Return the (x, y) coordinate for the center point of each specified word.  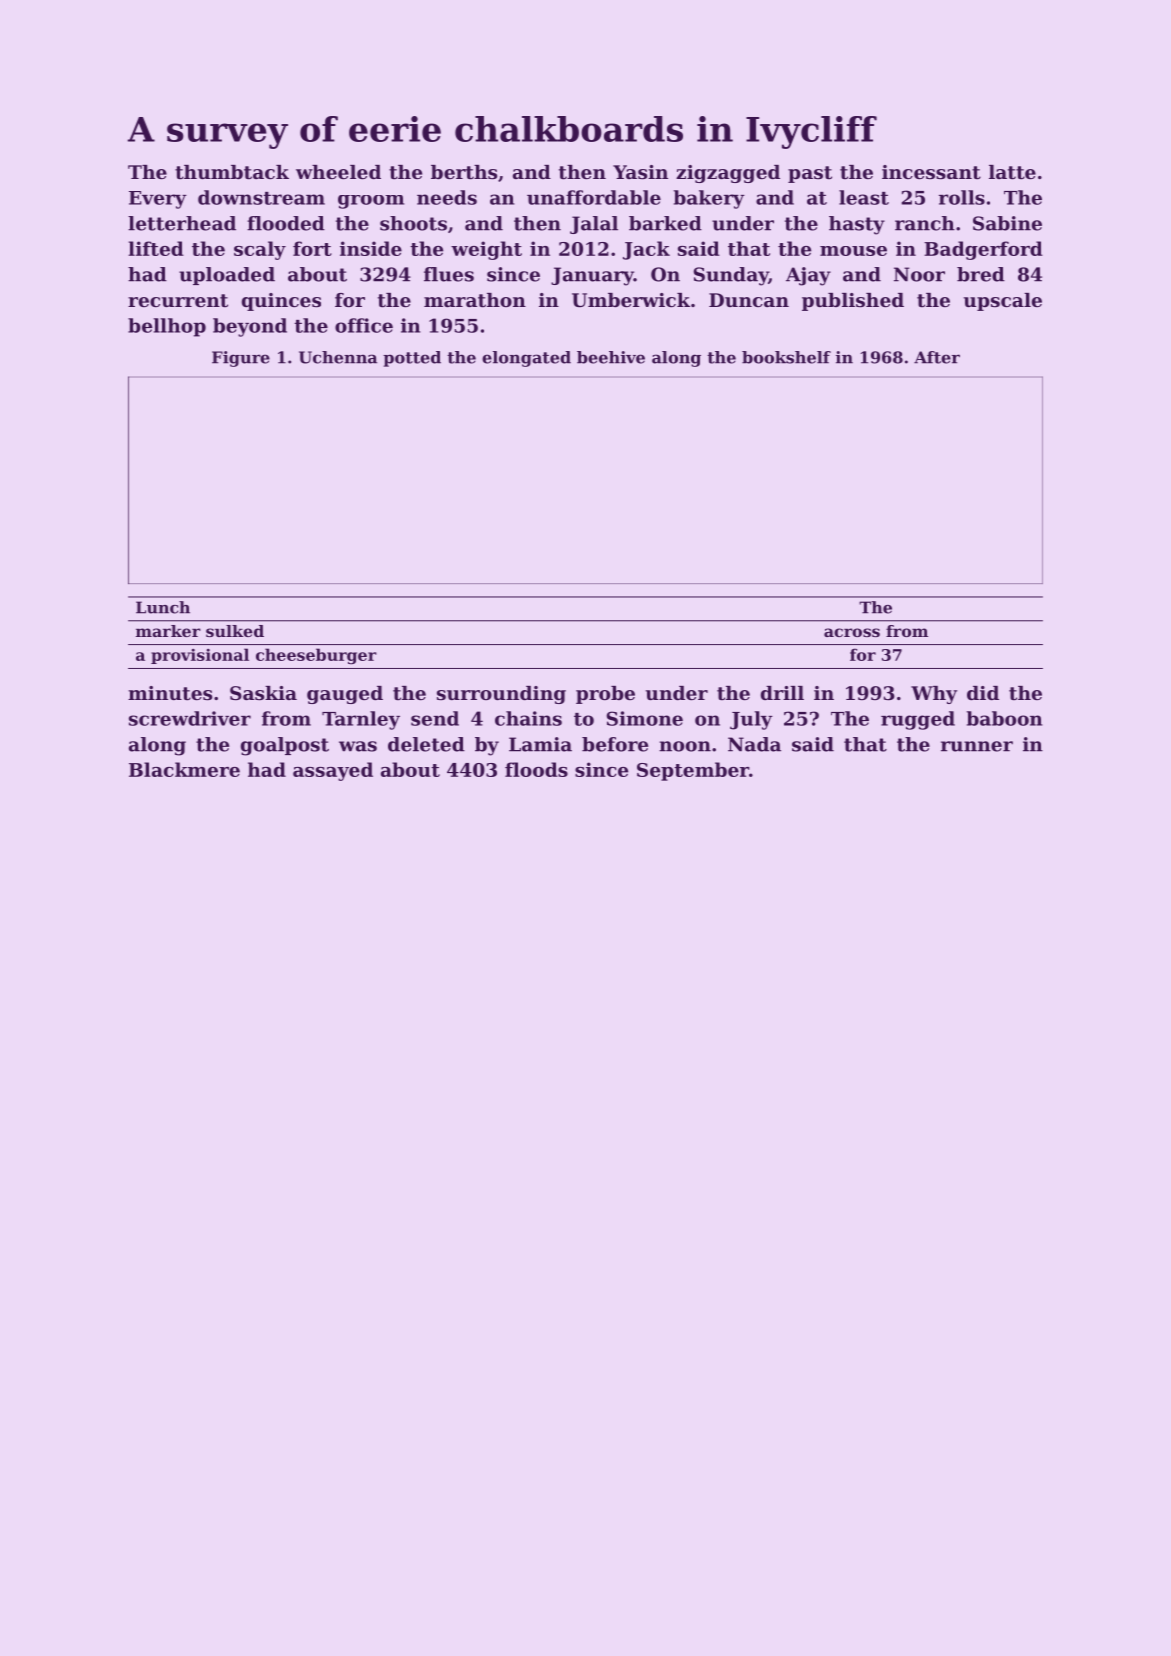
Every (158, 200)
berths (464, 172)
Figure (241, 359)
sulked (235, 631)
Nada (754, 744)
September (693, 771)
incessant (931, 172)
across (852, 632)
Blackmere (184, 769)
